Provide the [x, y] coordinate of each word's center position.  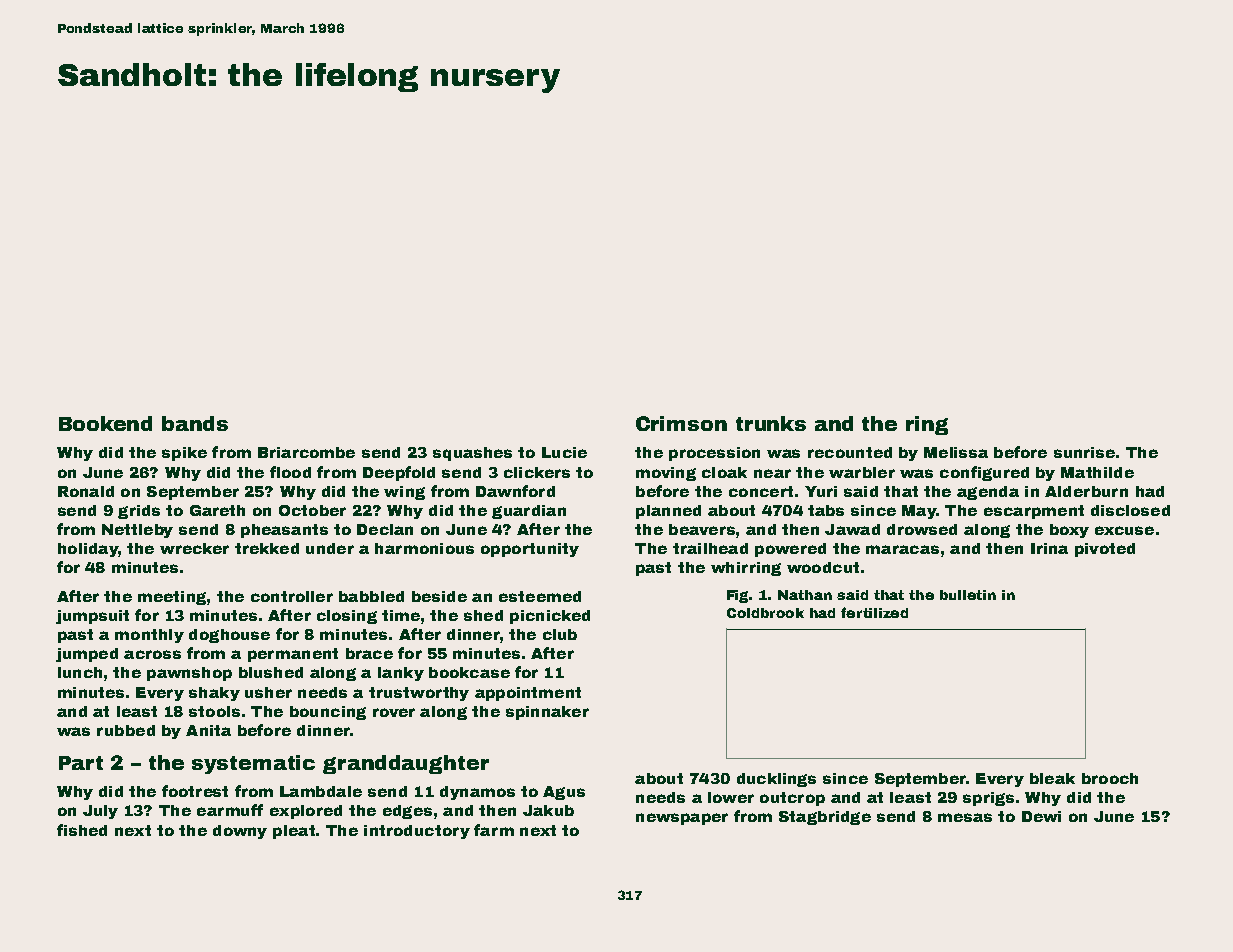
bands [195, 423]
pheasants [284, 531]
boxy [1069, 531]
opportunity [530, 550]
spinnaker [547, 713]
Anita [208, 730]
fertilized [874, 612]
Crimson [681, 423]
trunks [771, 423]
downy [240, 832]
